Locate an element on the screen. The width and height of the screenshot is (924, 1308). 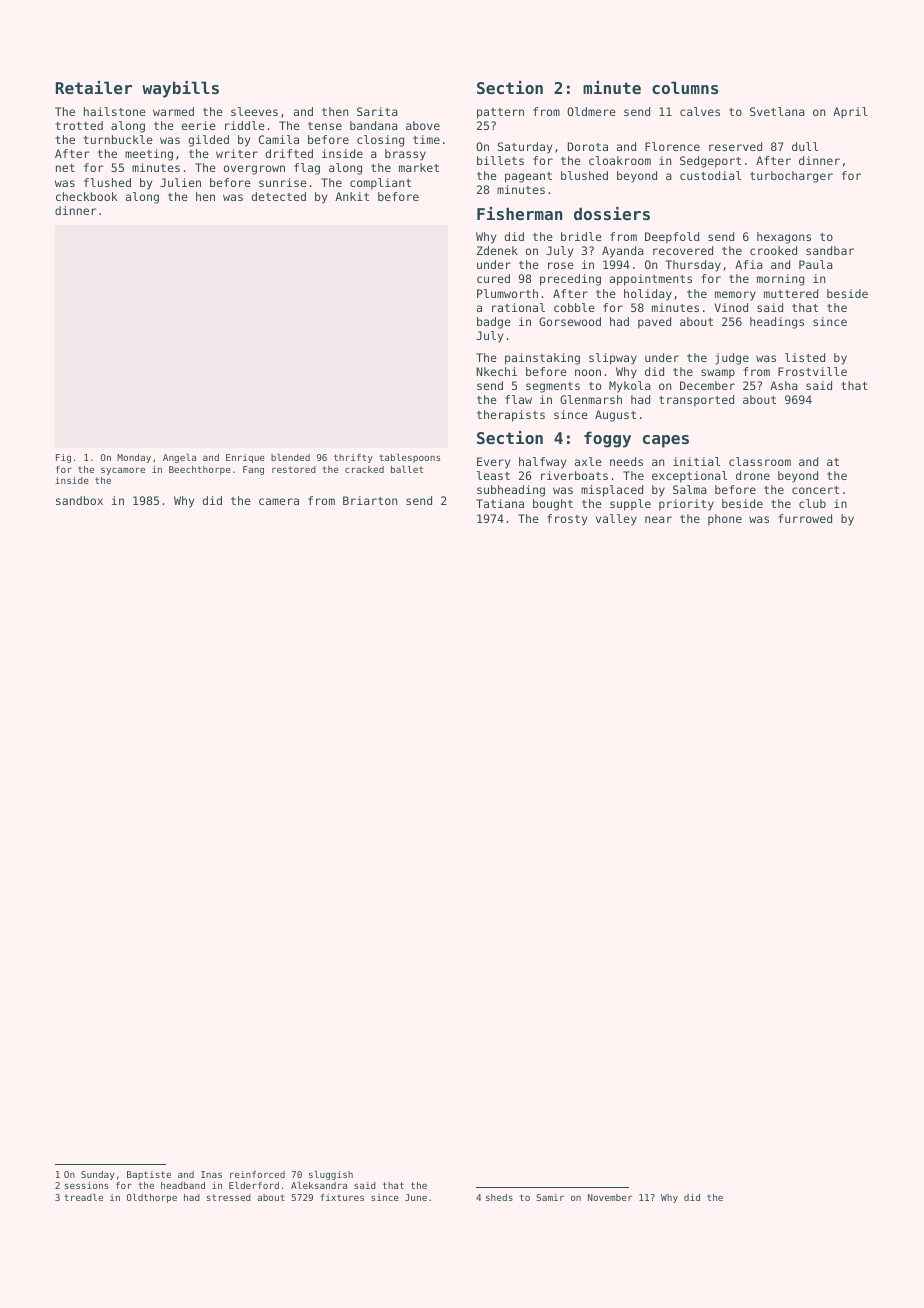
November is located at coordinates (610, 1197).
